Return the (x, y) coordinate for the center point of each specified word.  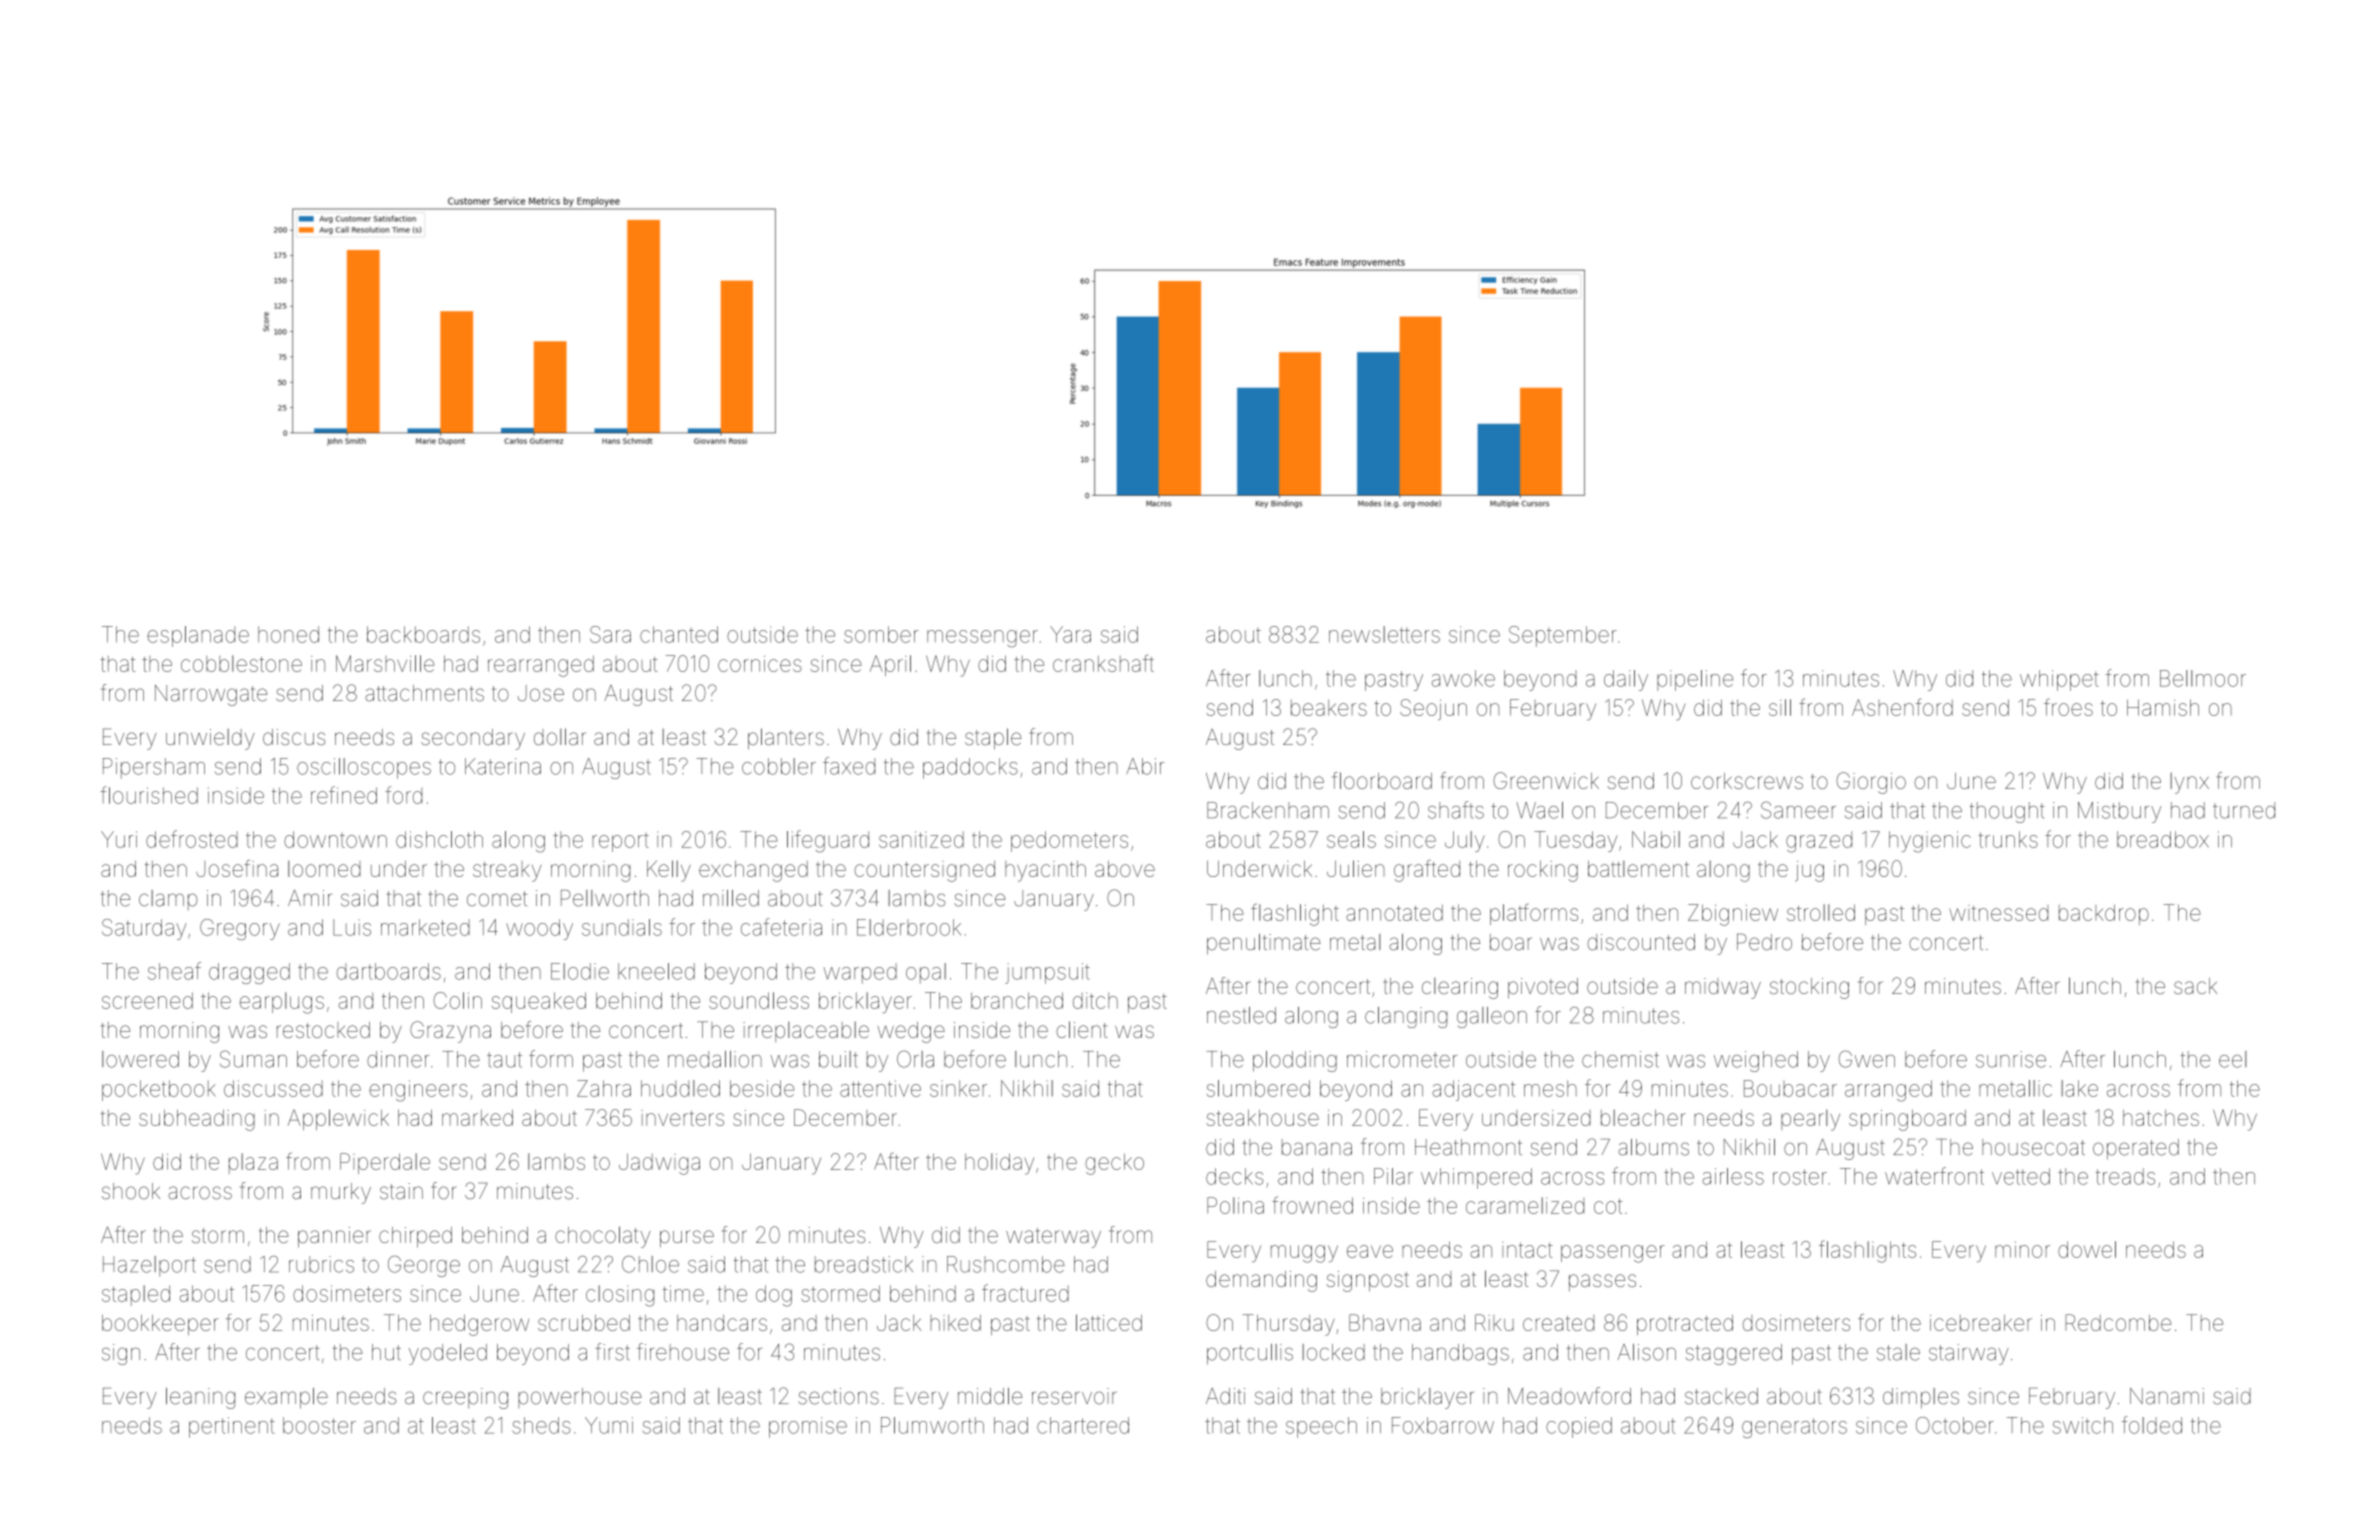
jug (1809, 871)
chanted (679, 634)
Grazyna (450, 1032)
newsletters (1384, 634)
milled (731, 898)
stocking (1809, 988)
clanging (1406, 1017)
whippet (2059, 680)
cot (1608, 1206)
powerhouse (580, 1398)
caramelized (1525, 1205)
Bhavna (1385, 1322)
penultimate (1264, 944)
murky (341, 1193)
